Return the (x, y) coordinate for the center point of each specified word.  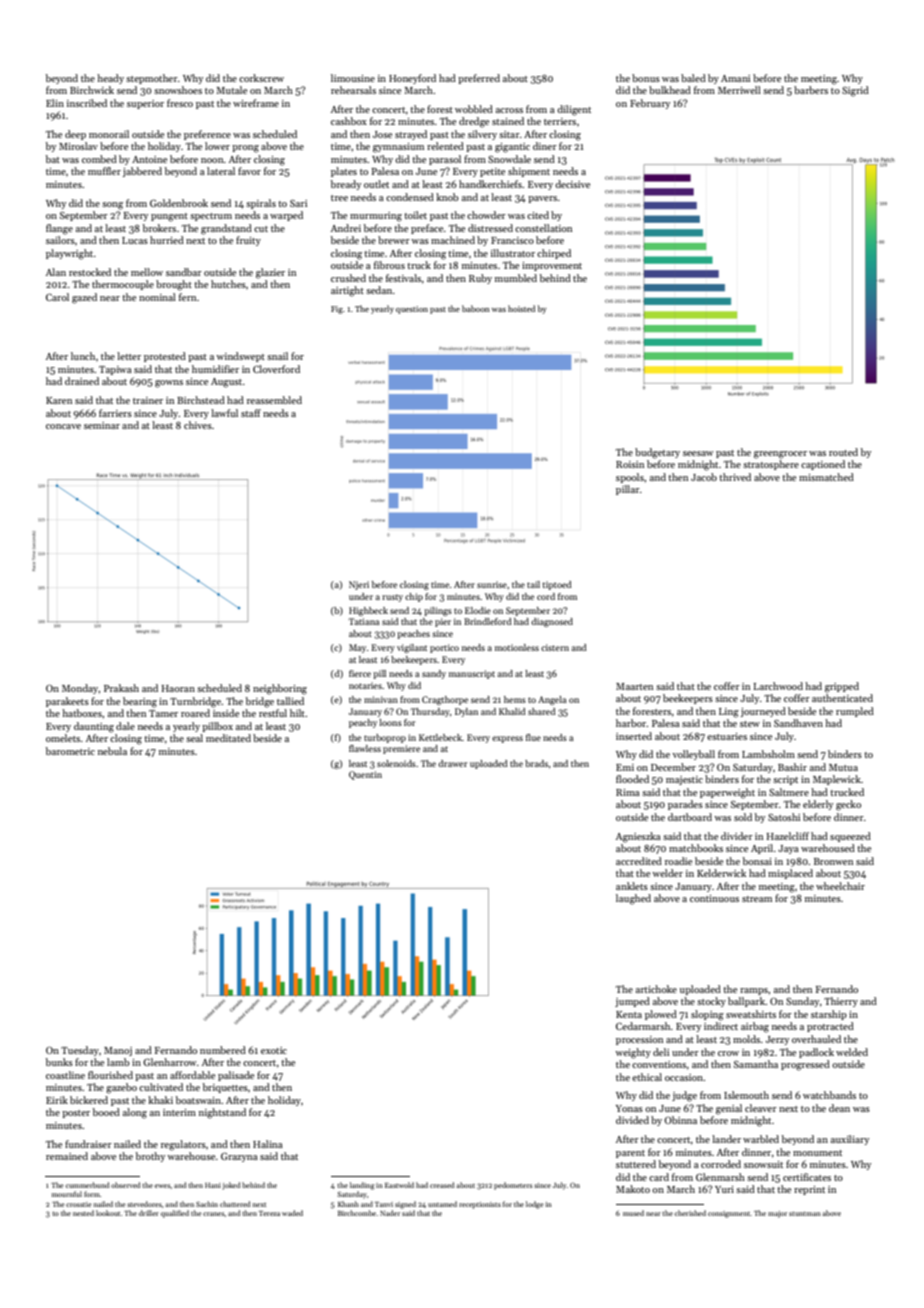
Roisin (630, 464)
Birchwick (92, 90)
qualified (175, 1214)
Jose (382, 134)
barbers (811, 90)
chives (198, 425)
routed (843, 452)
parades (685, 805)
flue (533, 737)
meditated (228, 738)
